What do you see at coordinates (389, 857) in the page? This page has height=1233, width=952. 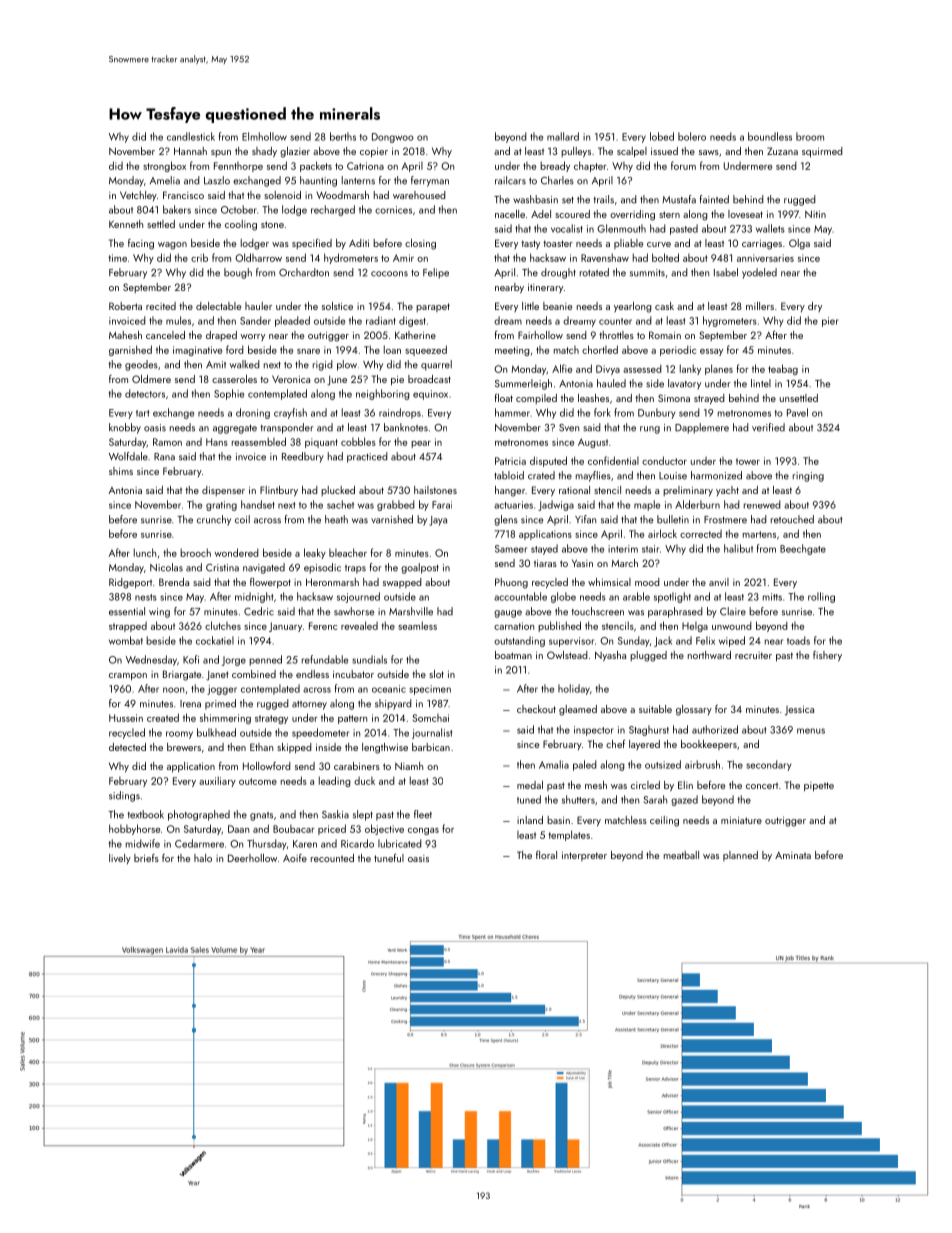 I see `tuneful` at bounding box center [389, 857].
